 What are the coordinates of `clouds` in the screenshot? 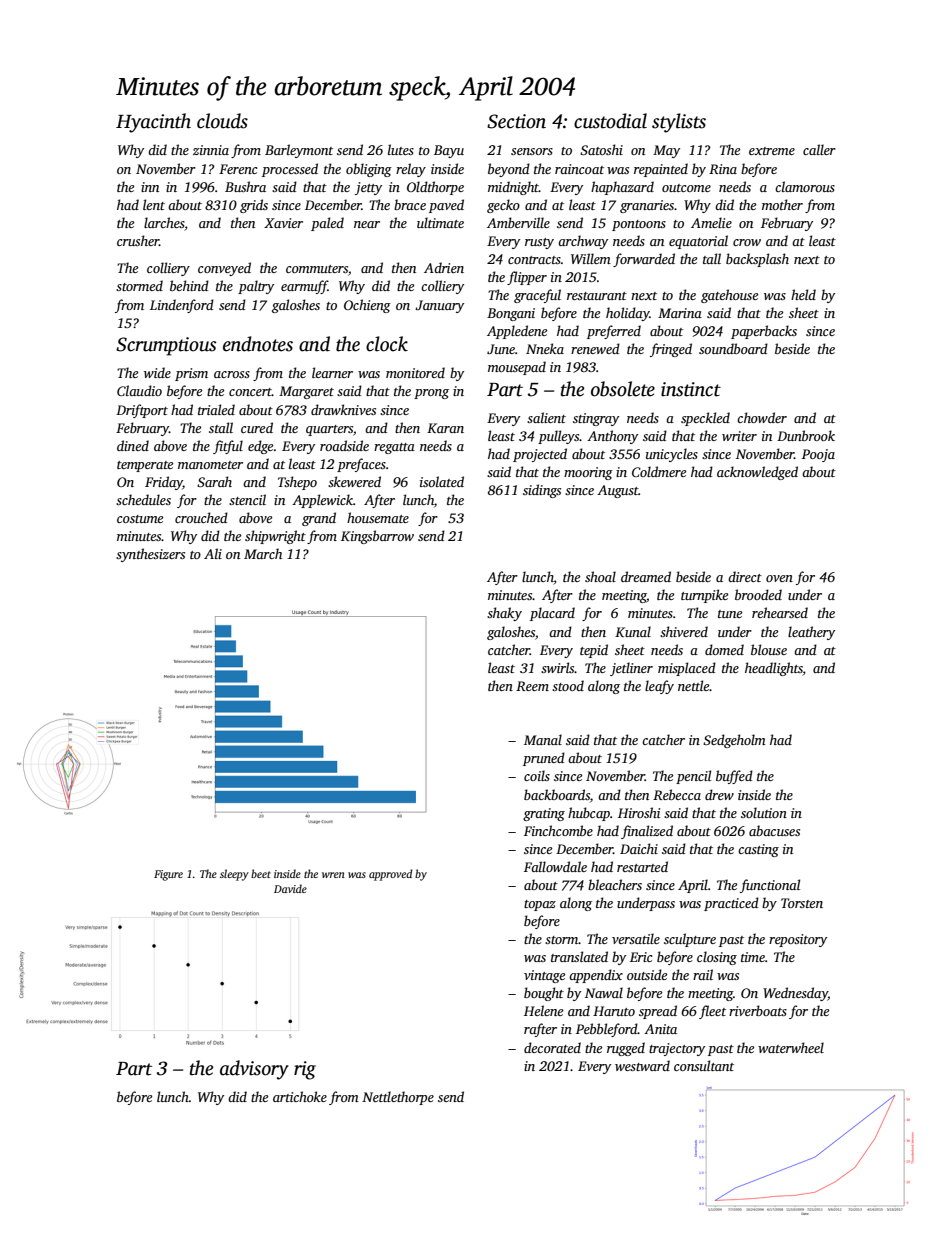 It's located at (222, 121).
